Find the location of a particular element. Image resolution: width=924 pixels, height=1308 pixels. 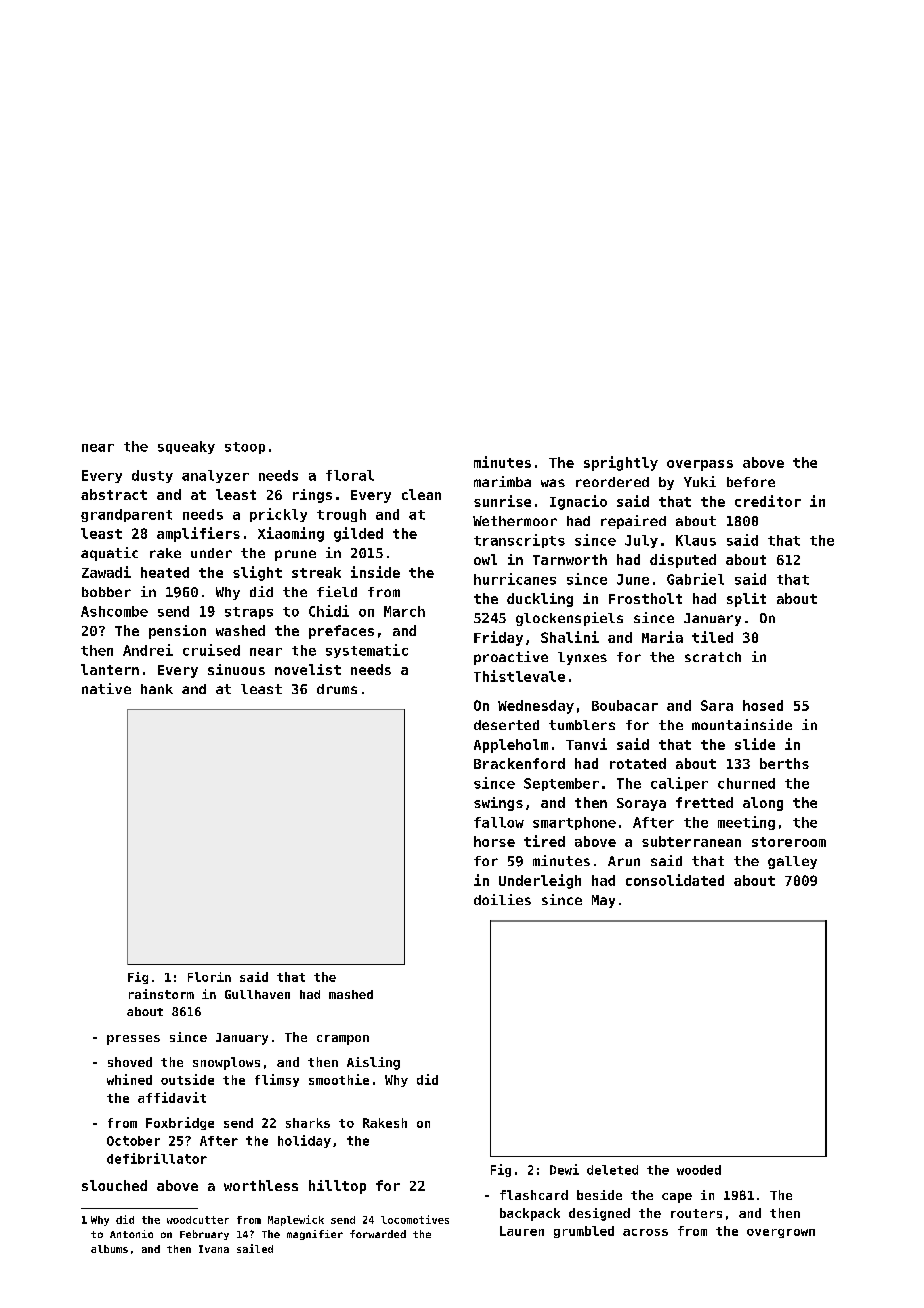

October is located at coordinates (133, 1141).
